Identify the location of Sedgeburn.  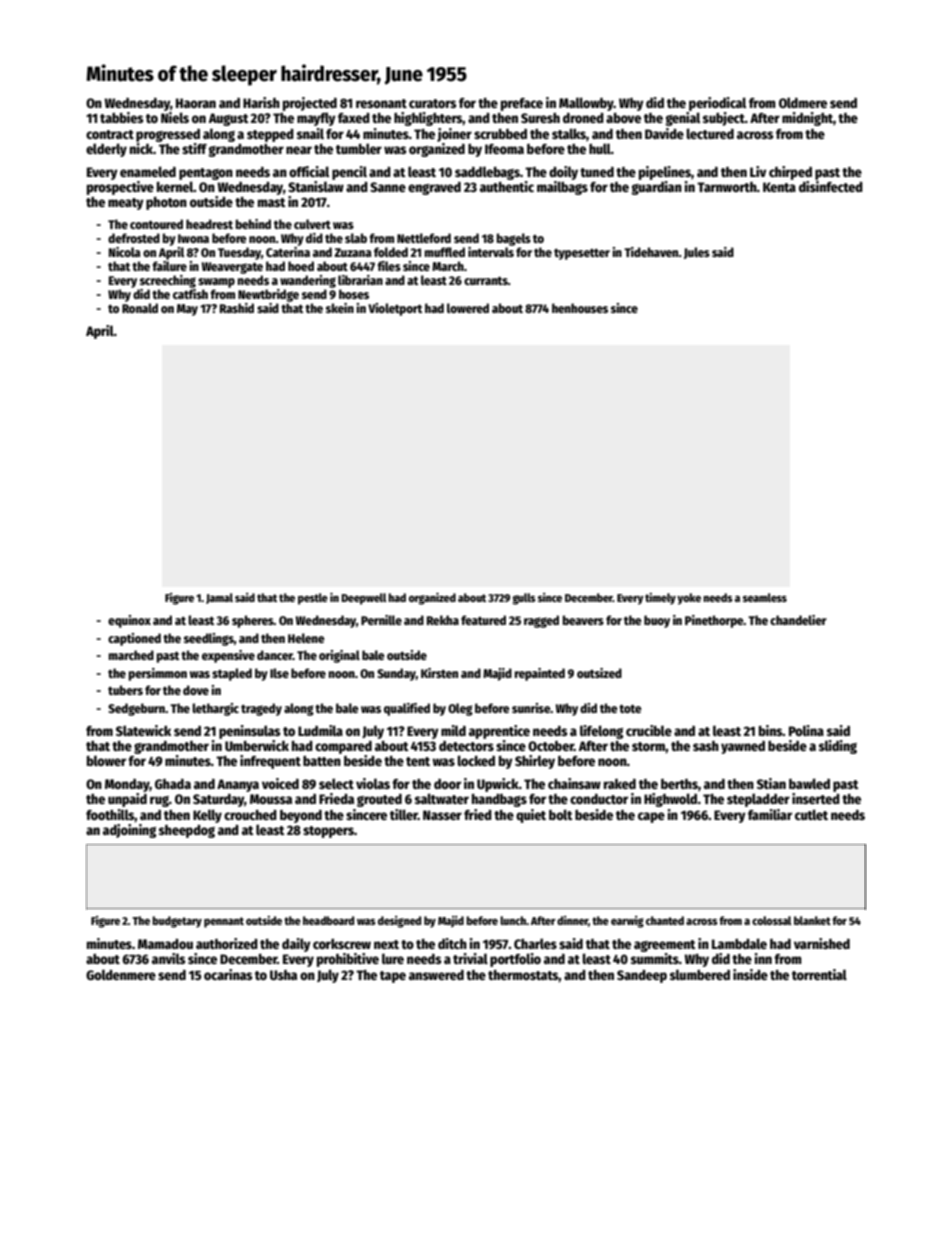
(136, 709).
